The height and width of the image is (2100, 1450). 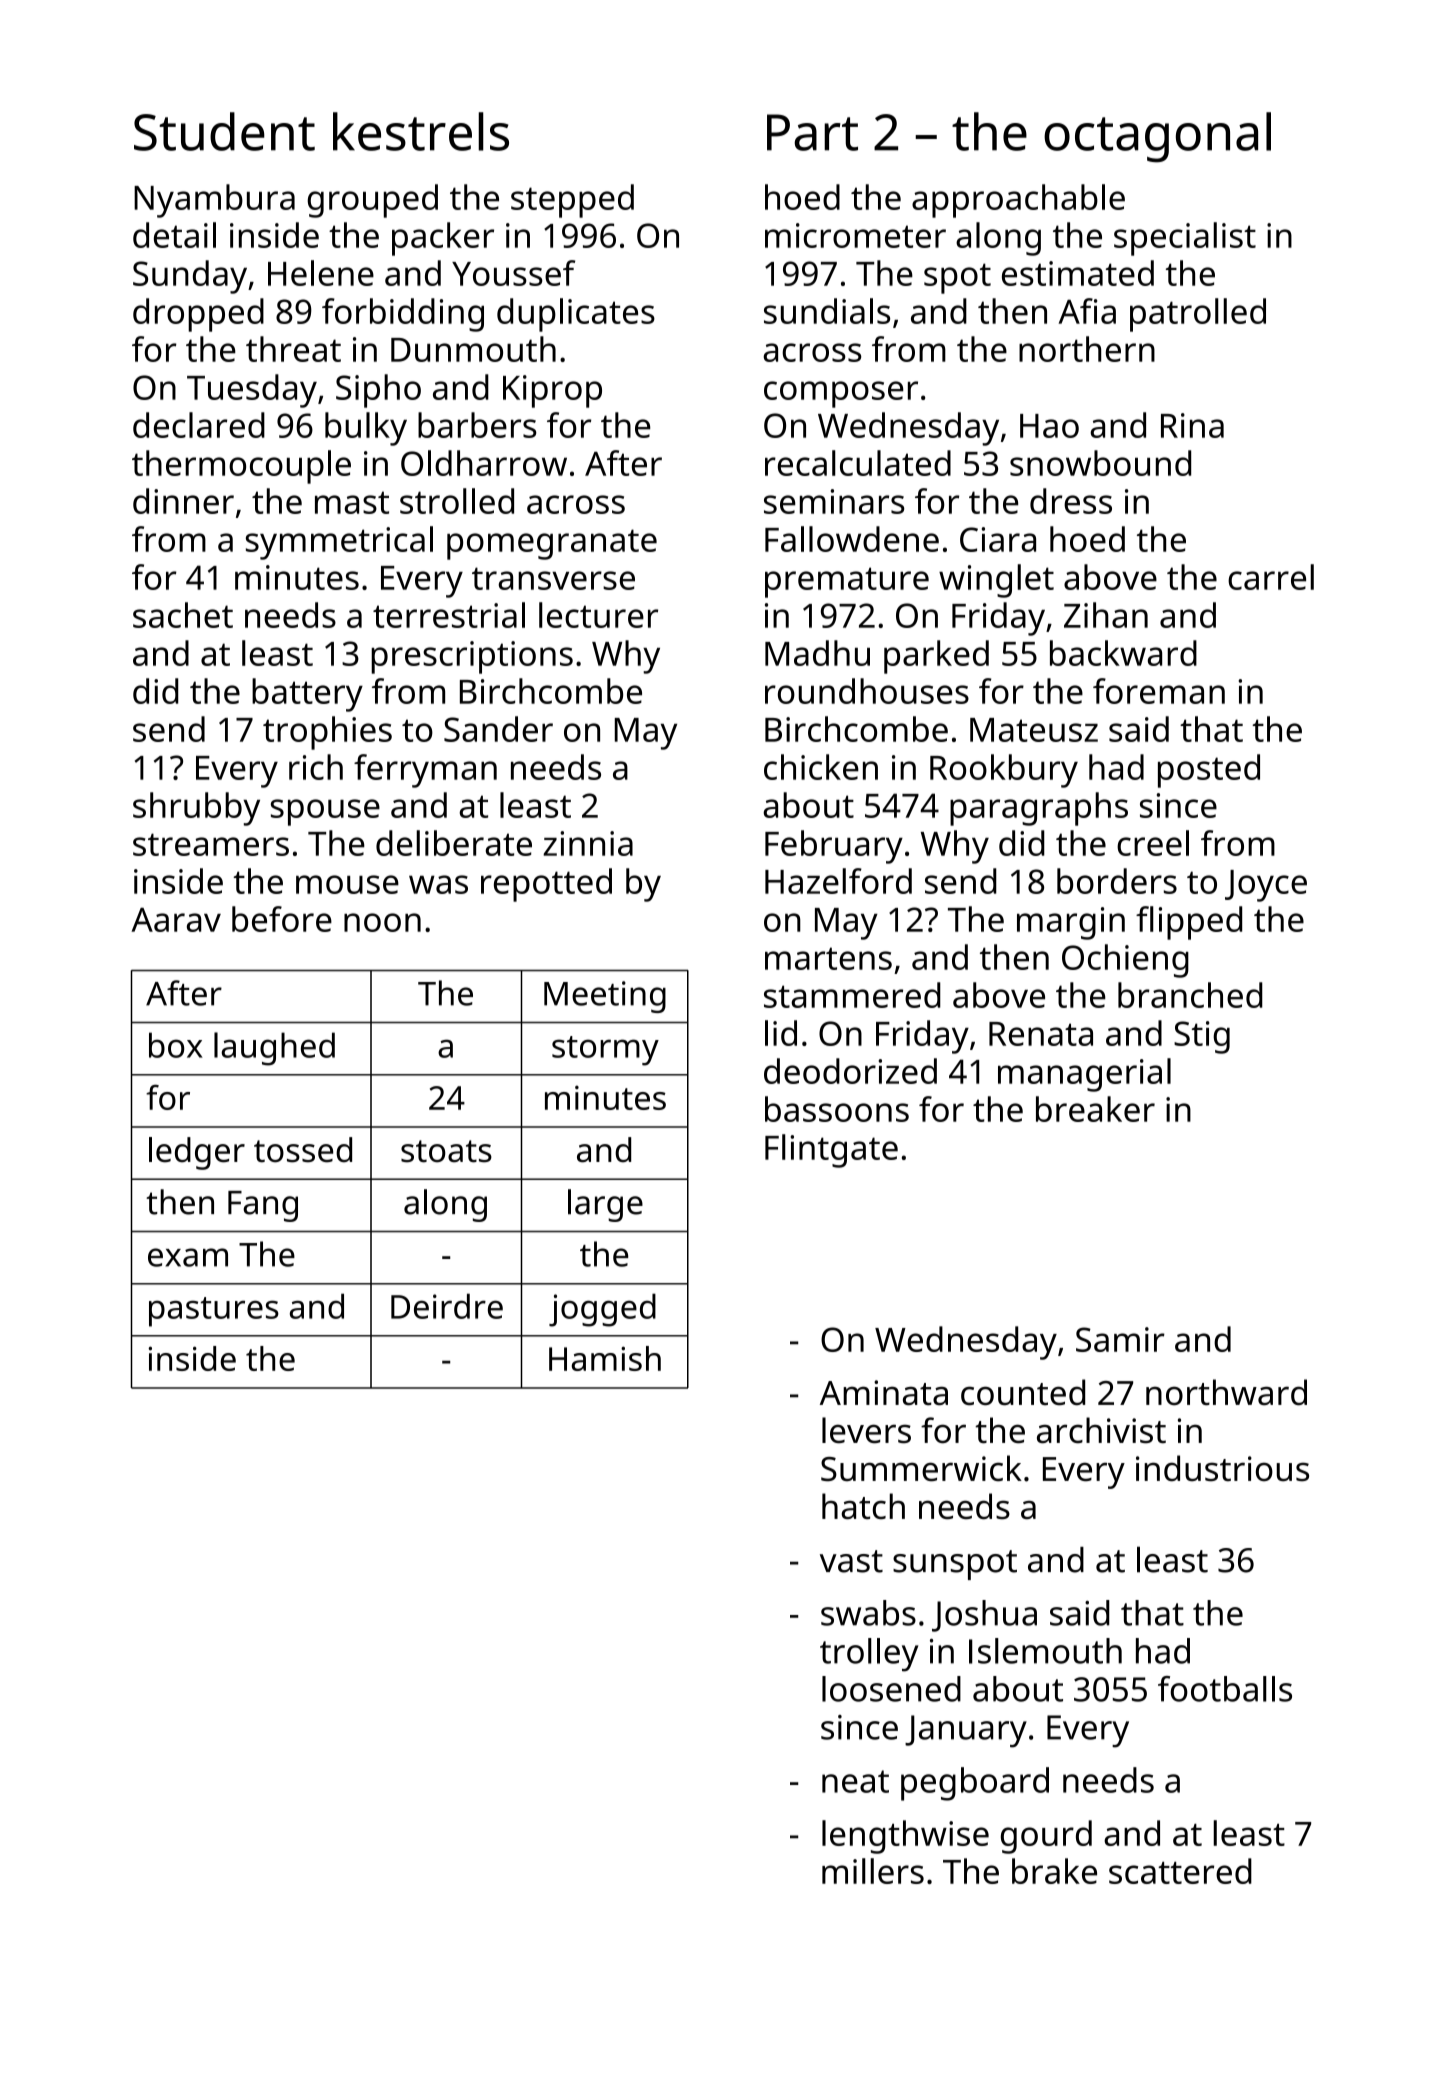 I want to click on neat, so click(x=855, y=1781).
